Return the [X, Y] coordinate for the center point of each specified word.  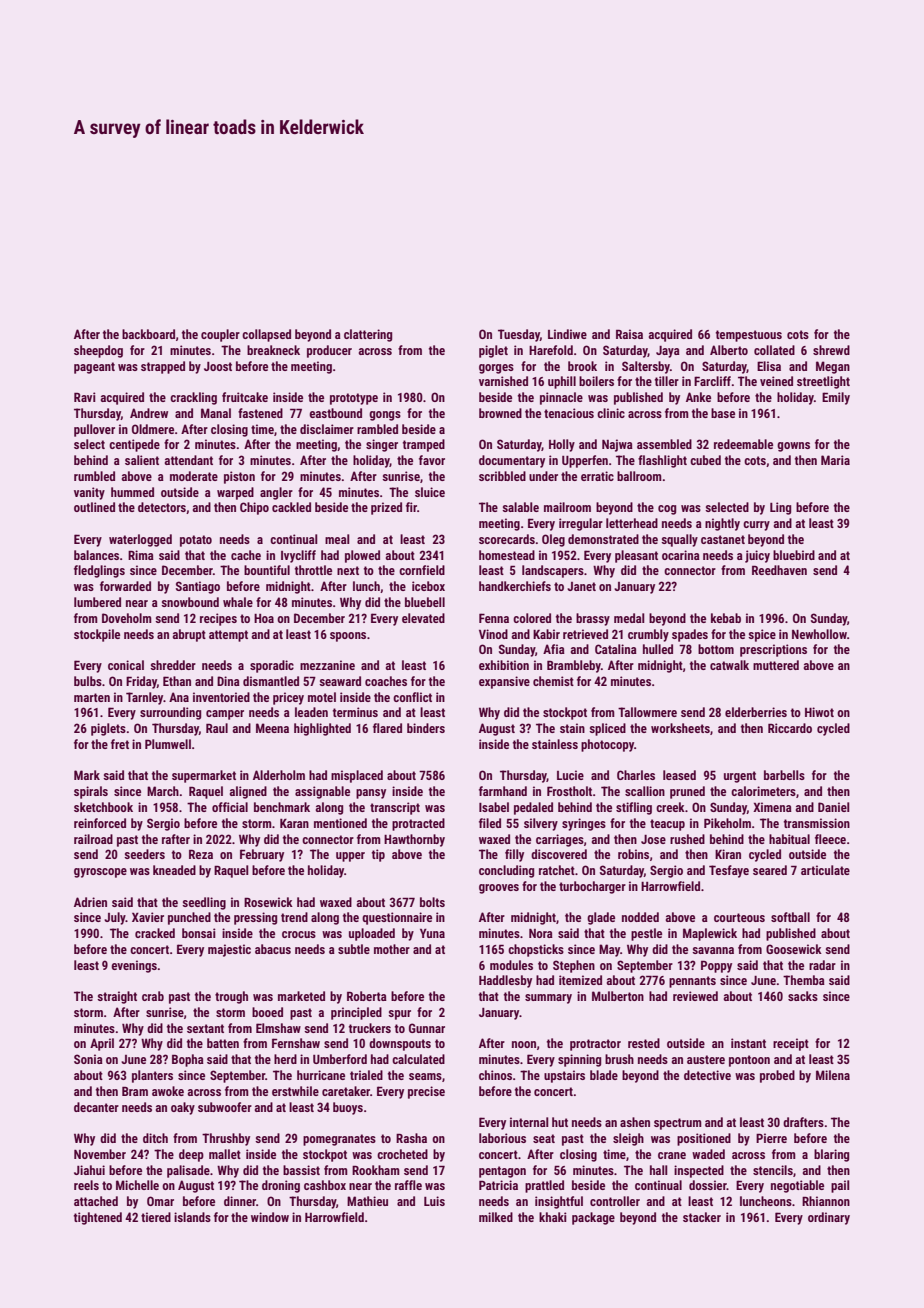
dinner [240, 1201]
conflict [412, 697]
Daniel [834, 807]
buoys [348, 1108]
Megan [833, 367]
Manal [216, 413]
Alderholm [279, 775]
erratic [597, 476]
